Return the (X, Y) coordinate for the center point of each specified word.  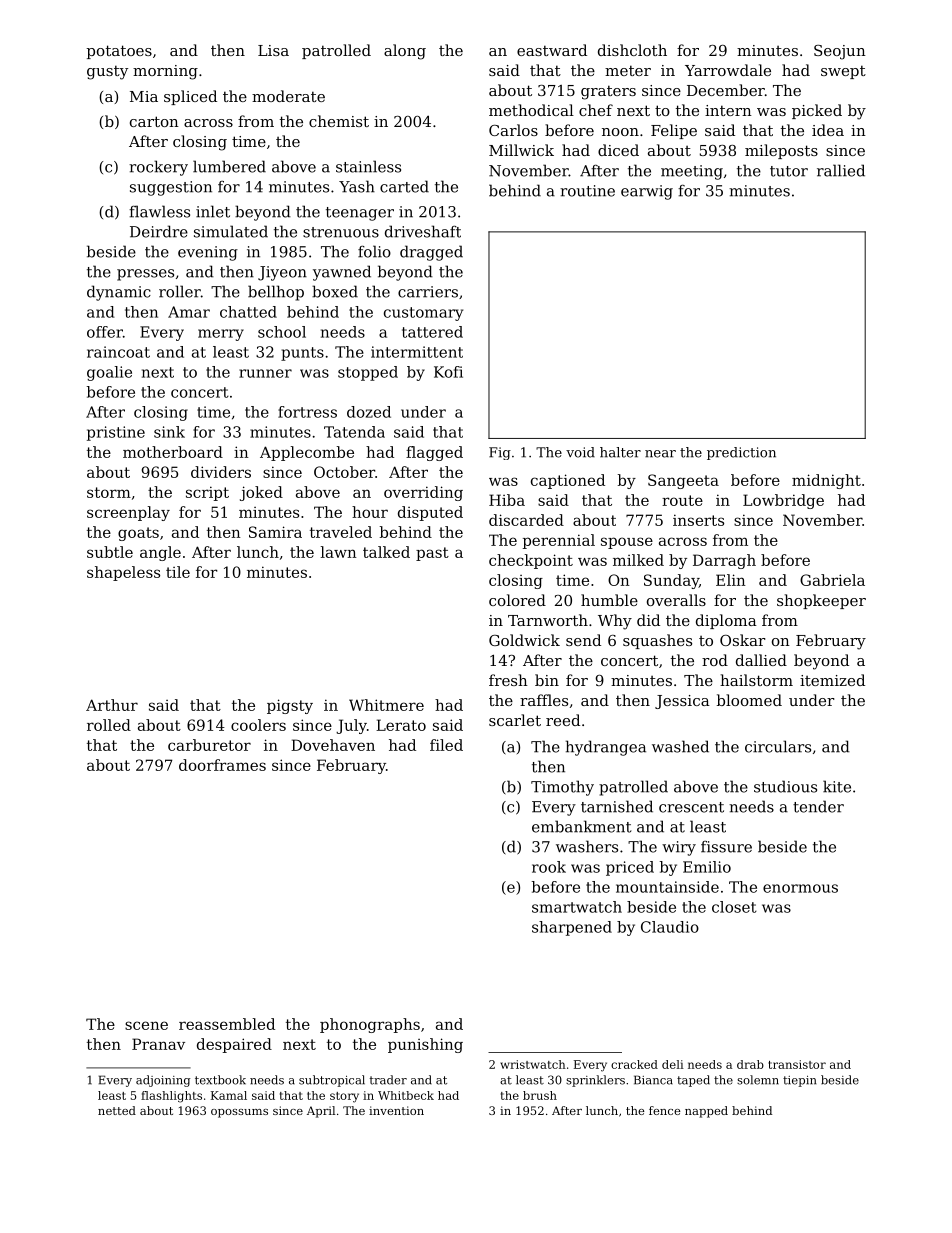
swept (843, 72)
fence (664, 1110)
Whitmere (386, 705)
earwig (647, 192)
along (405, 52)
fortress (307, 412)
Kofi (448, 372)
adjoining (163, 1081)
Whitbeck (406, 1095)
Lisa (273, 50)
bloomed (749, 700)
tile (178, 572)
